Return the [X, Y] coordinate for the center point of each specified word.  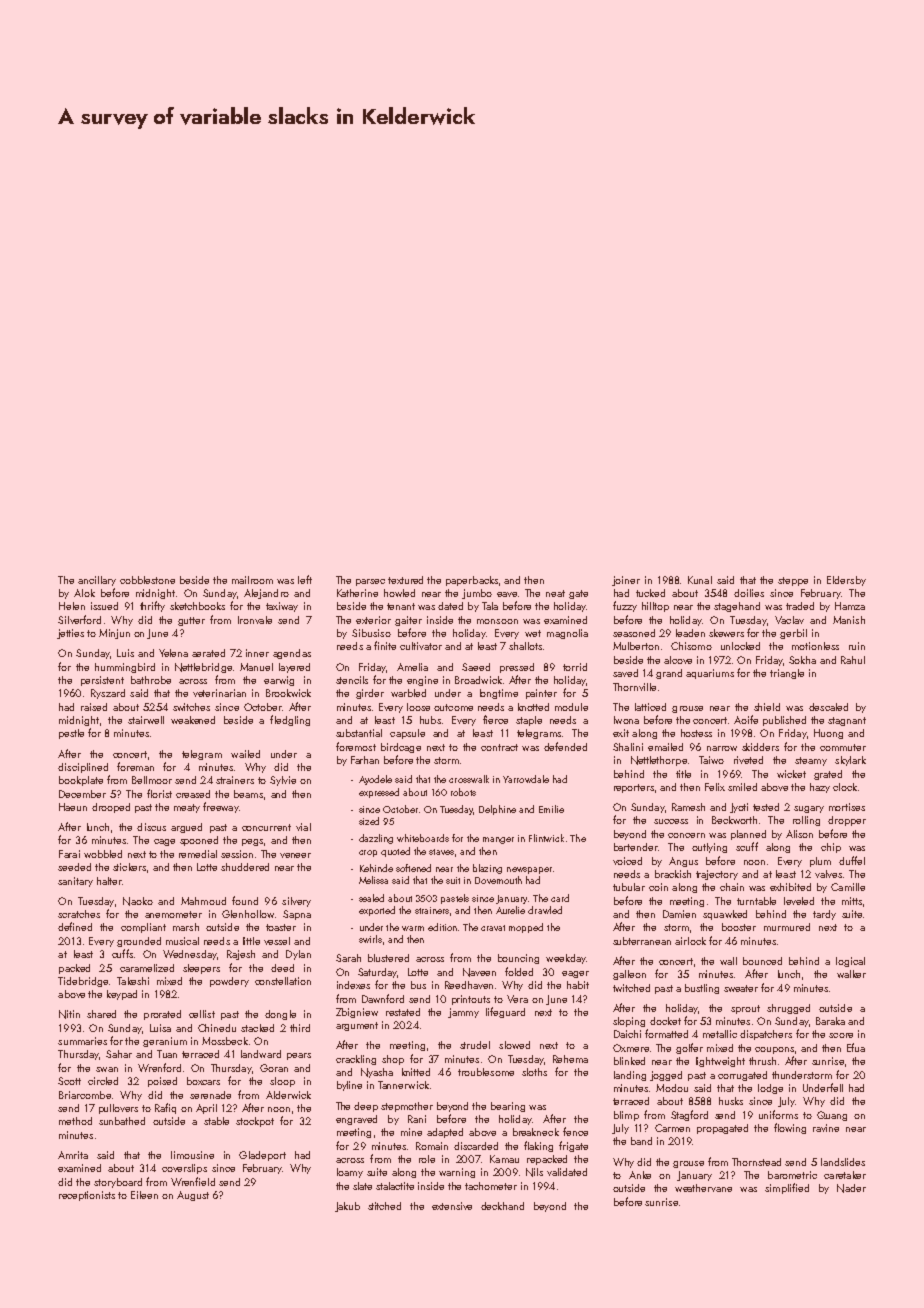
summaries [82, 1041]
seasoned [634, 633]
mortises [847, 807]
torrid [575, 667]
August [193, 1196]
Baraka [830, 1021]
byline [349, 1086]
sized [369, 821]
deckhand [502, 1206]
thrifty [152, 606]
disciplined [83, 768]
